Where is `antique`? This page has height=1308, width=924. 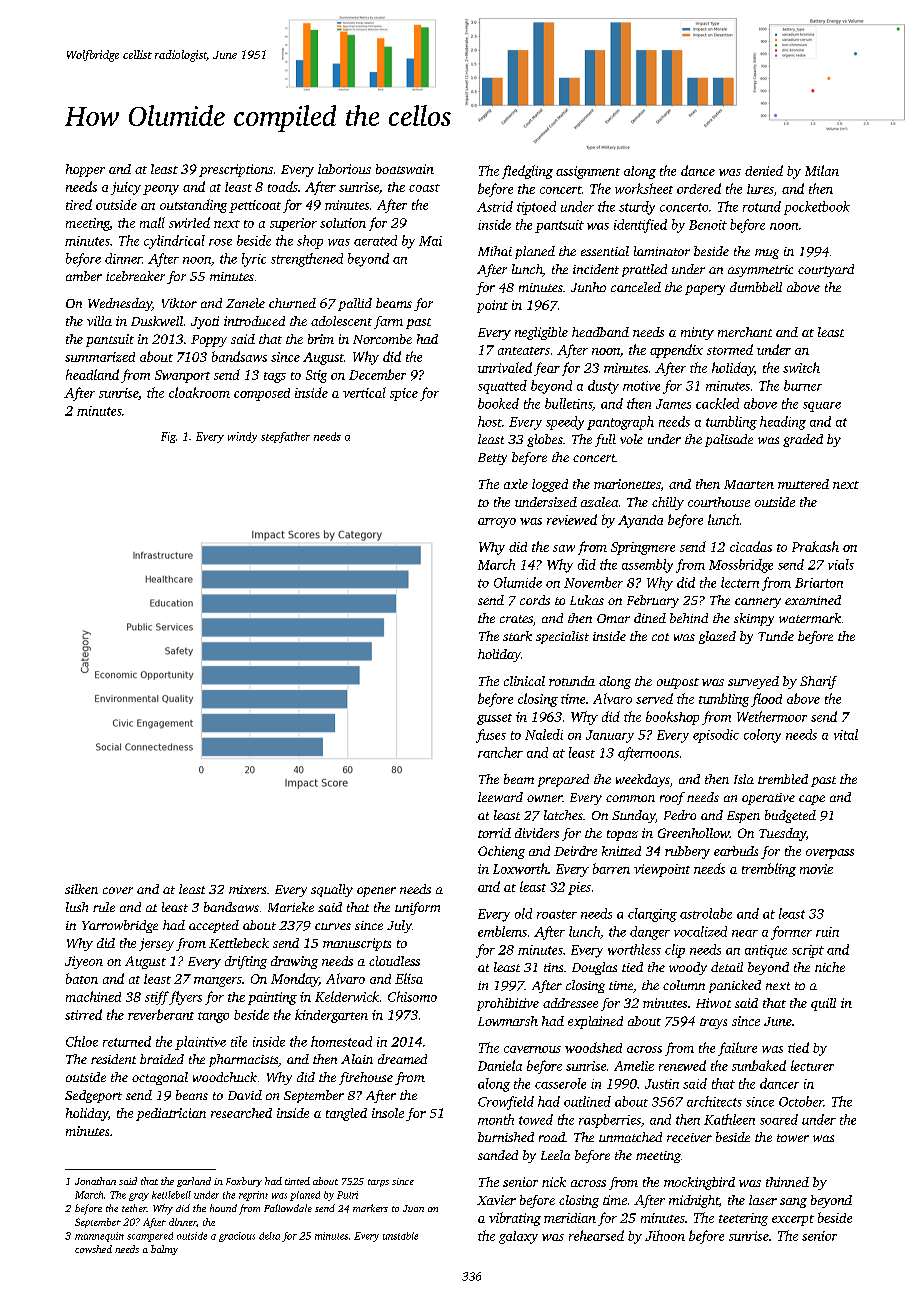 antique is located at coordinates (766, 951).
